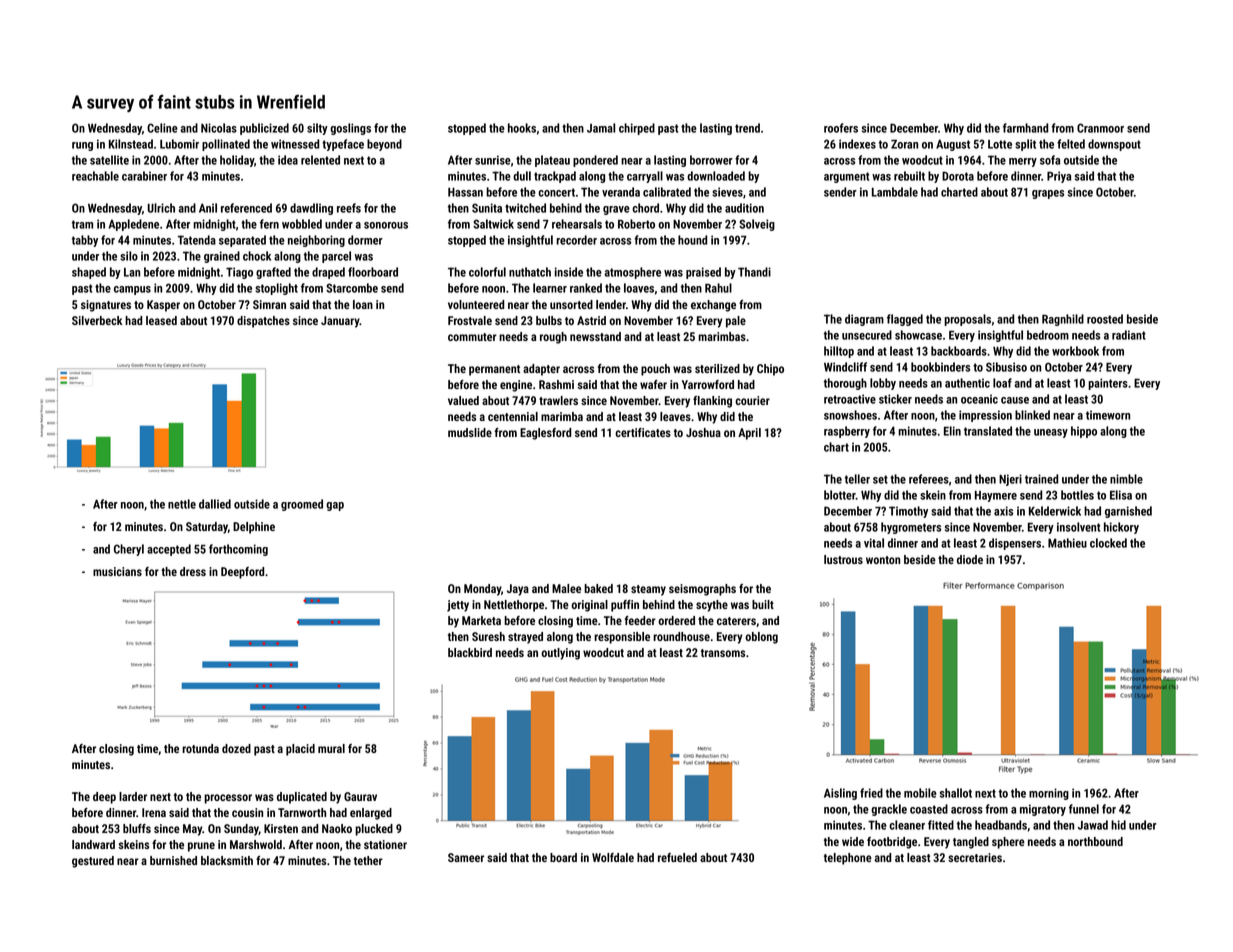 The height and width of the image is (952, 1233). I want to click on Joshua, so click(703, 432).
